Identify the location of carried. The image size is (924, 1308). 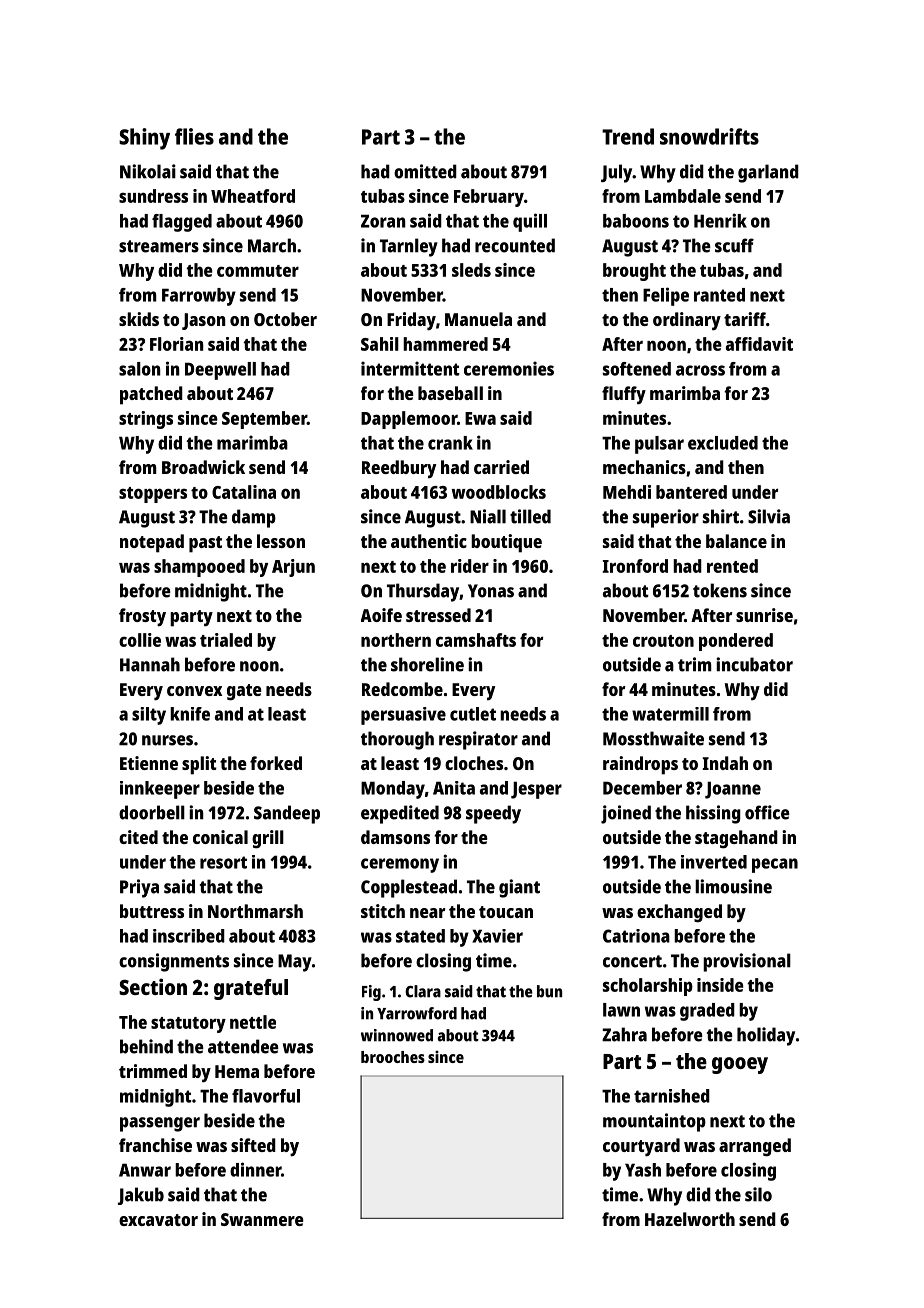
(501, 467).
